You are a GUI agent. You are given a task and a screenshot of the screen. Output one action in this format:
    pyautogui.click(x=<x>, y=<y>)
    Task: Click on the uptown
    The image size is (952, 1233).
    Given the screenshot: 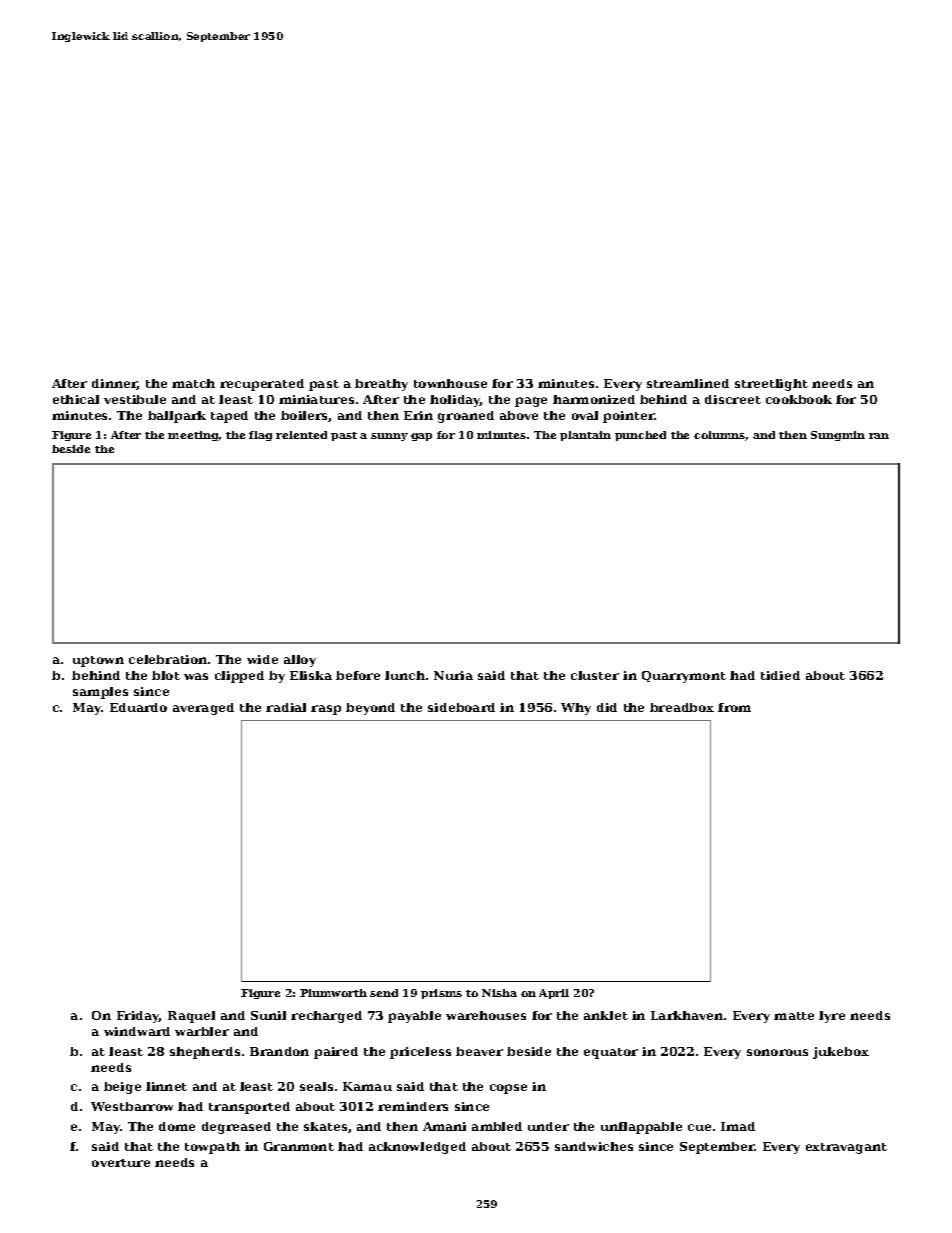 What is the action you would take?
    pyautogui.click(x=98, y=661)
